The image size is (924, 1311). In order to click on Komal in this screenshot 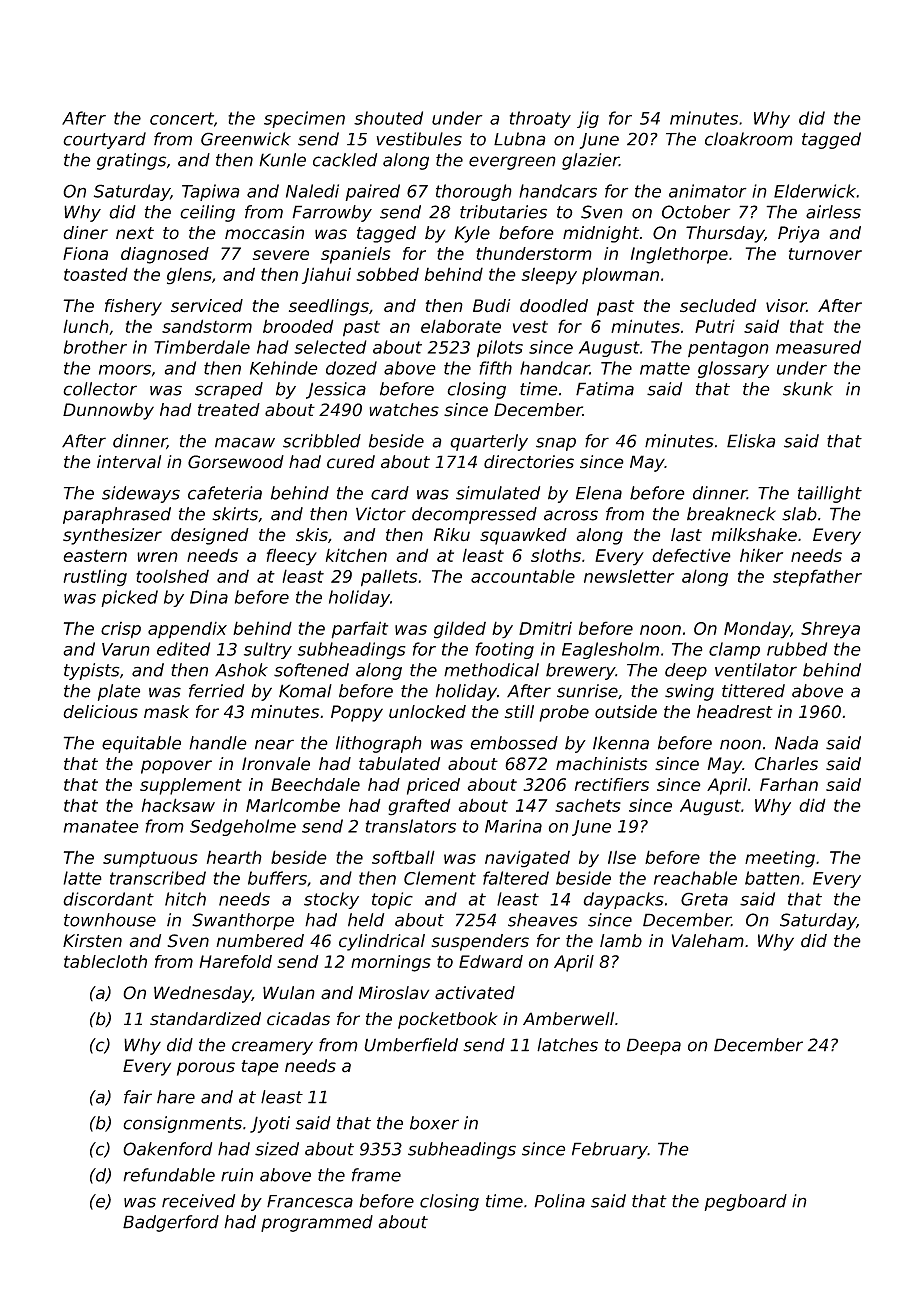, I will do `click(305, 691)`.
